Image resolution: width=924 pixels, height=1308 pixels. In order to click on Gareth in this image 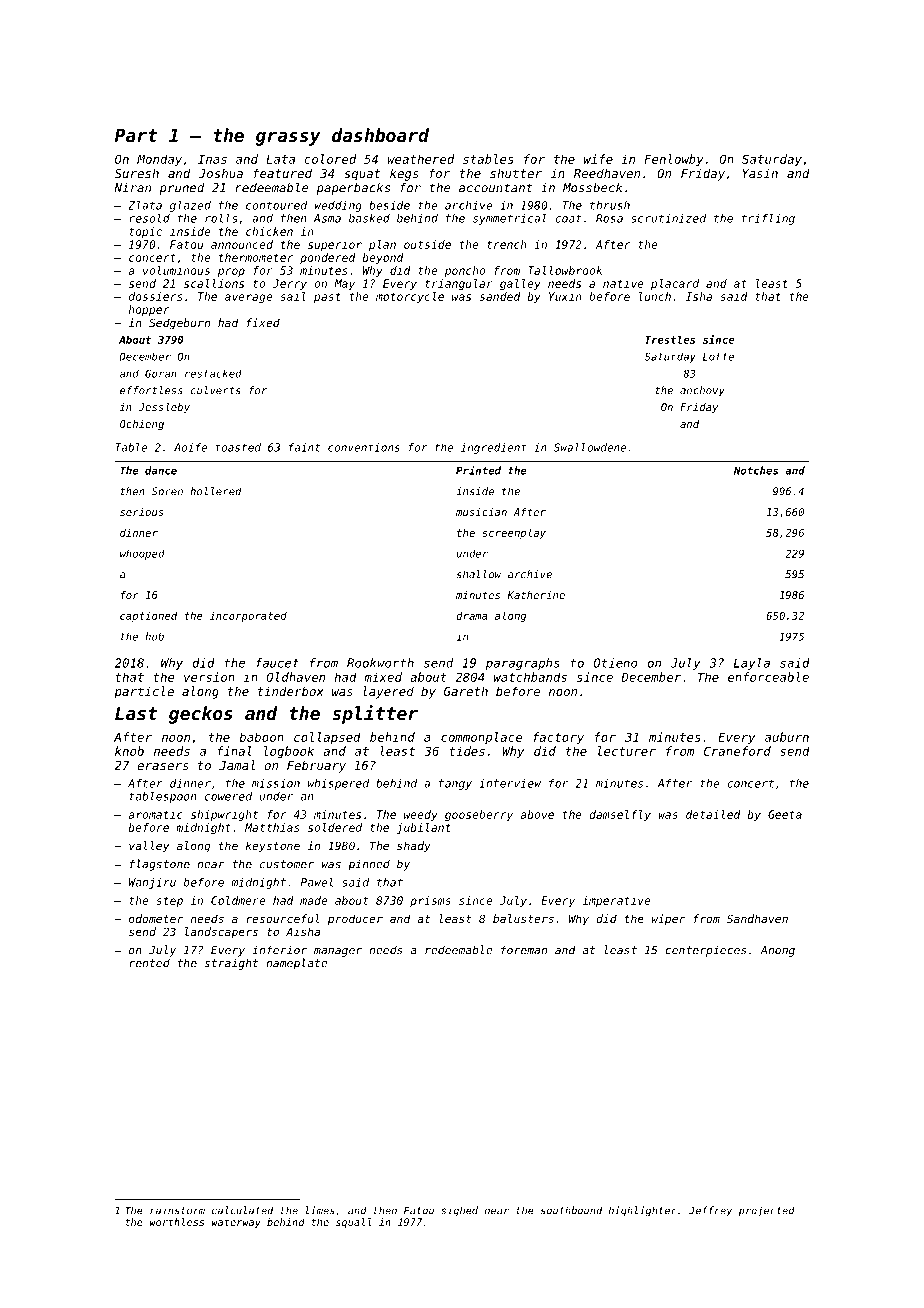, I will do `click(466, 691)`.
